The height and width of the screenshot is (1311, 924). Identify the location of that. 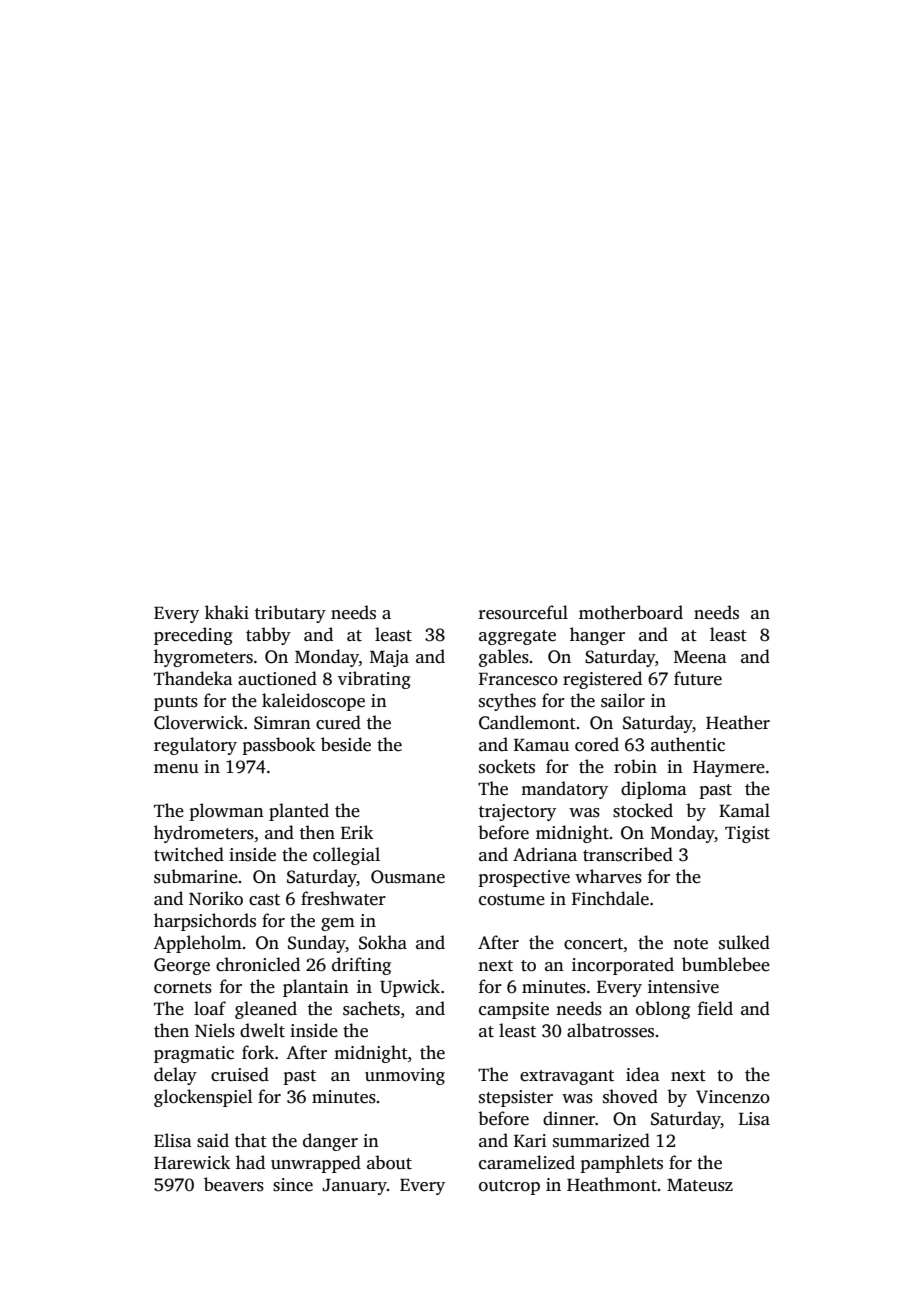
(251, 1140).
